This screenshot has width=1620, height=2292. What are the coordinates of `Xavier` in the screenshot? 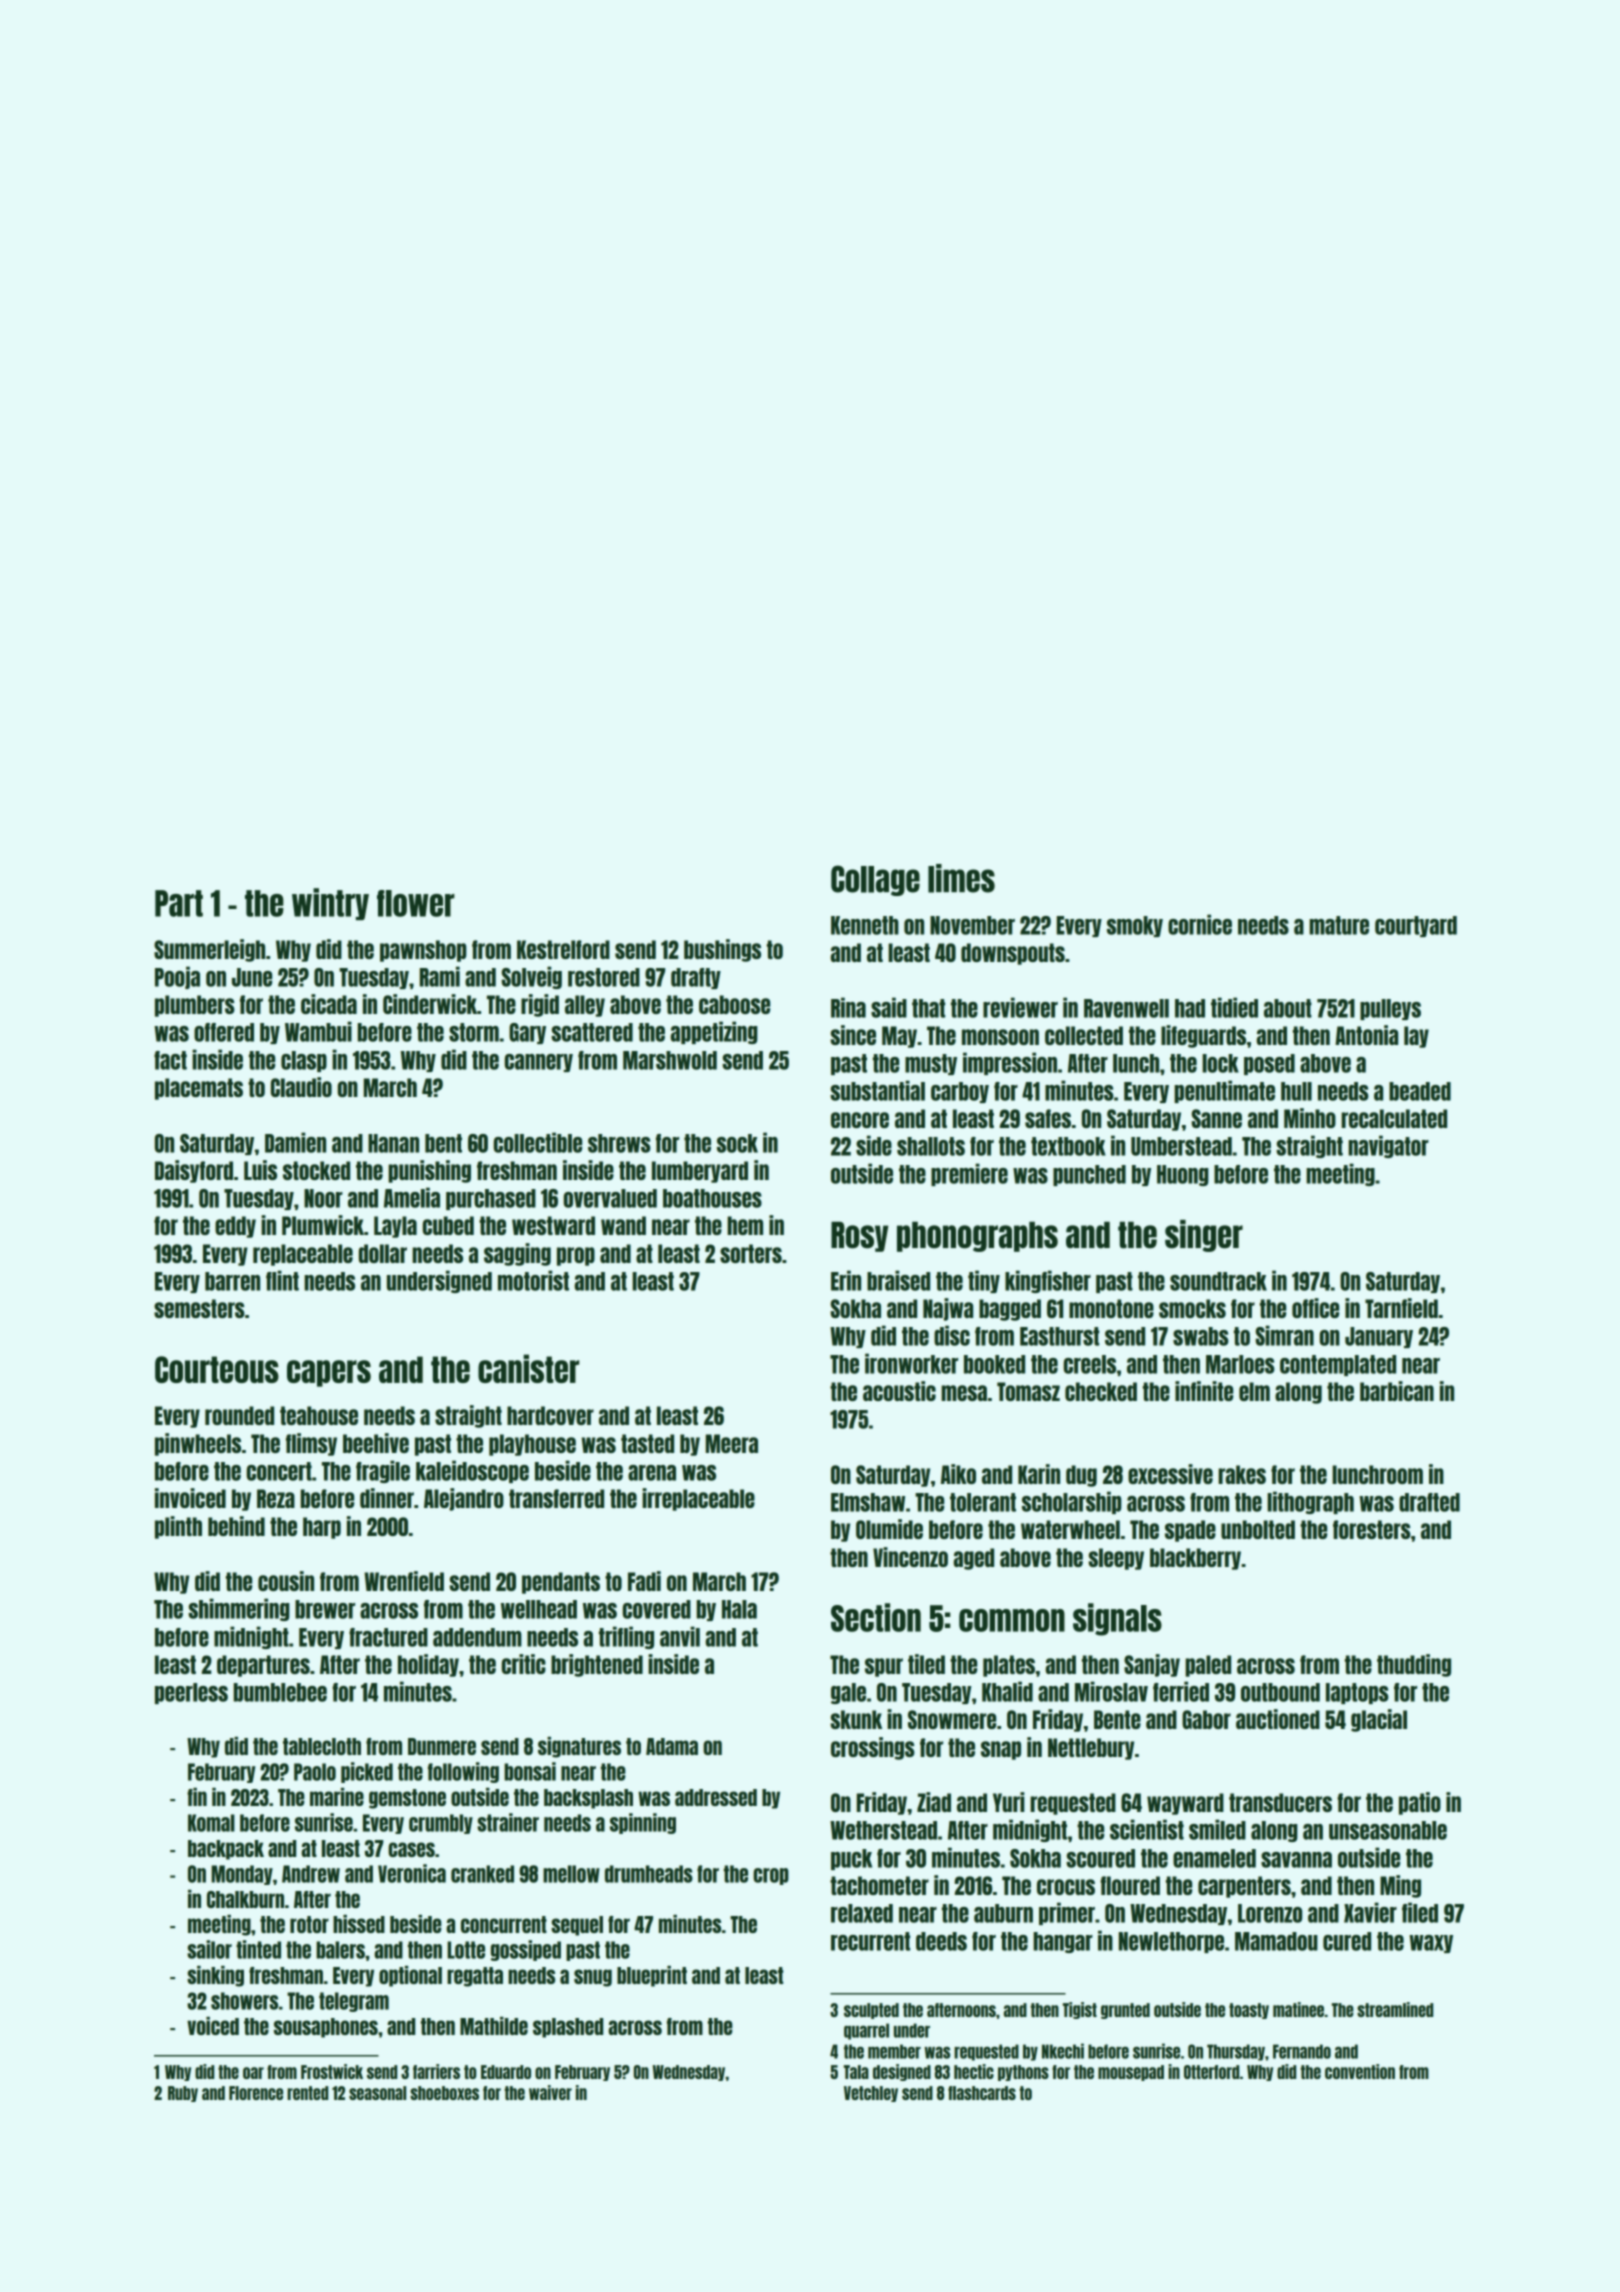 It's located at (1370, 1912).
